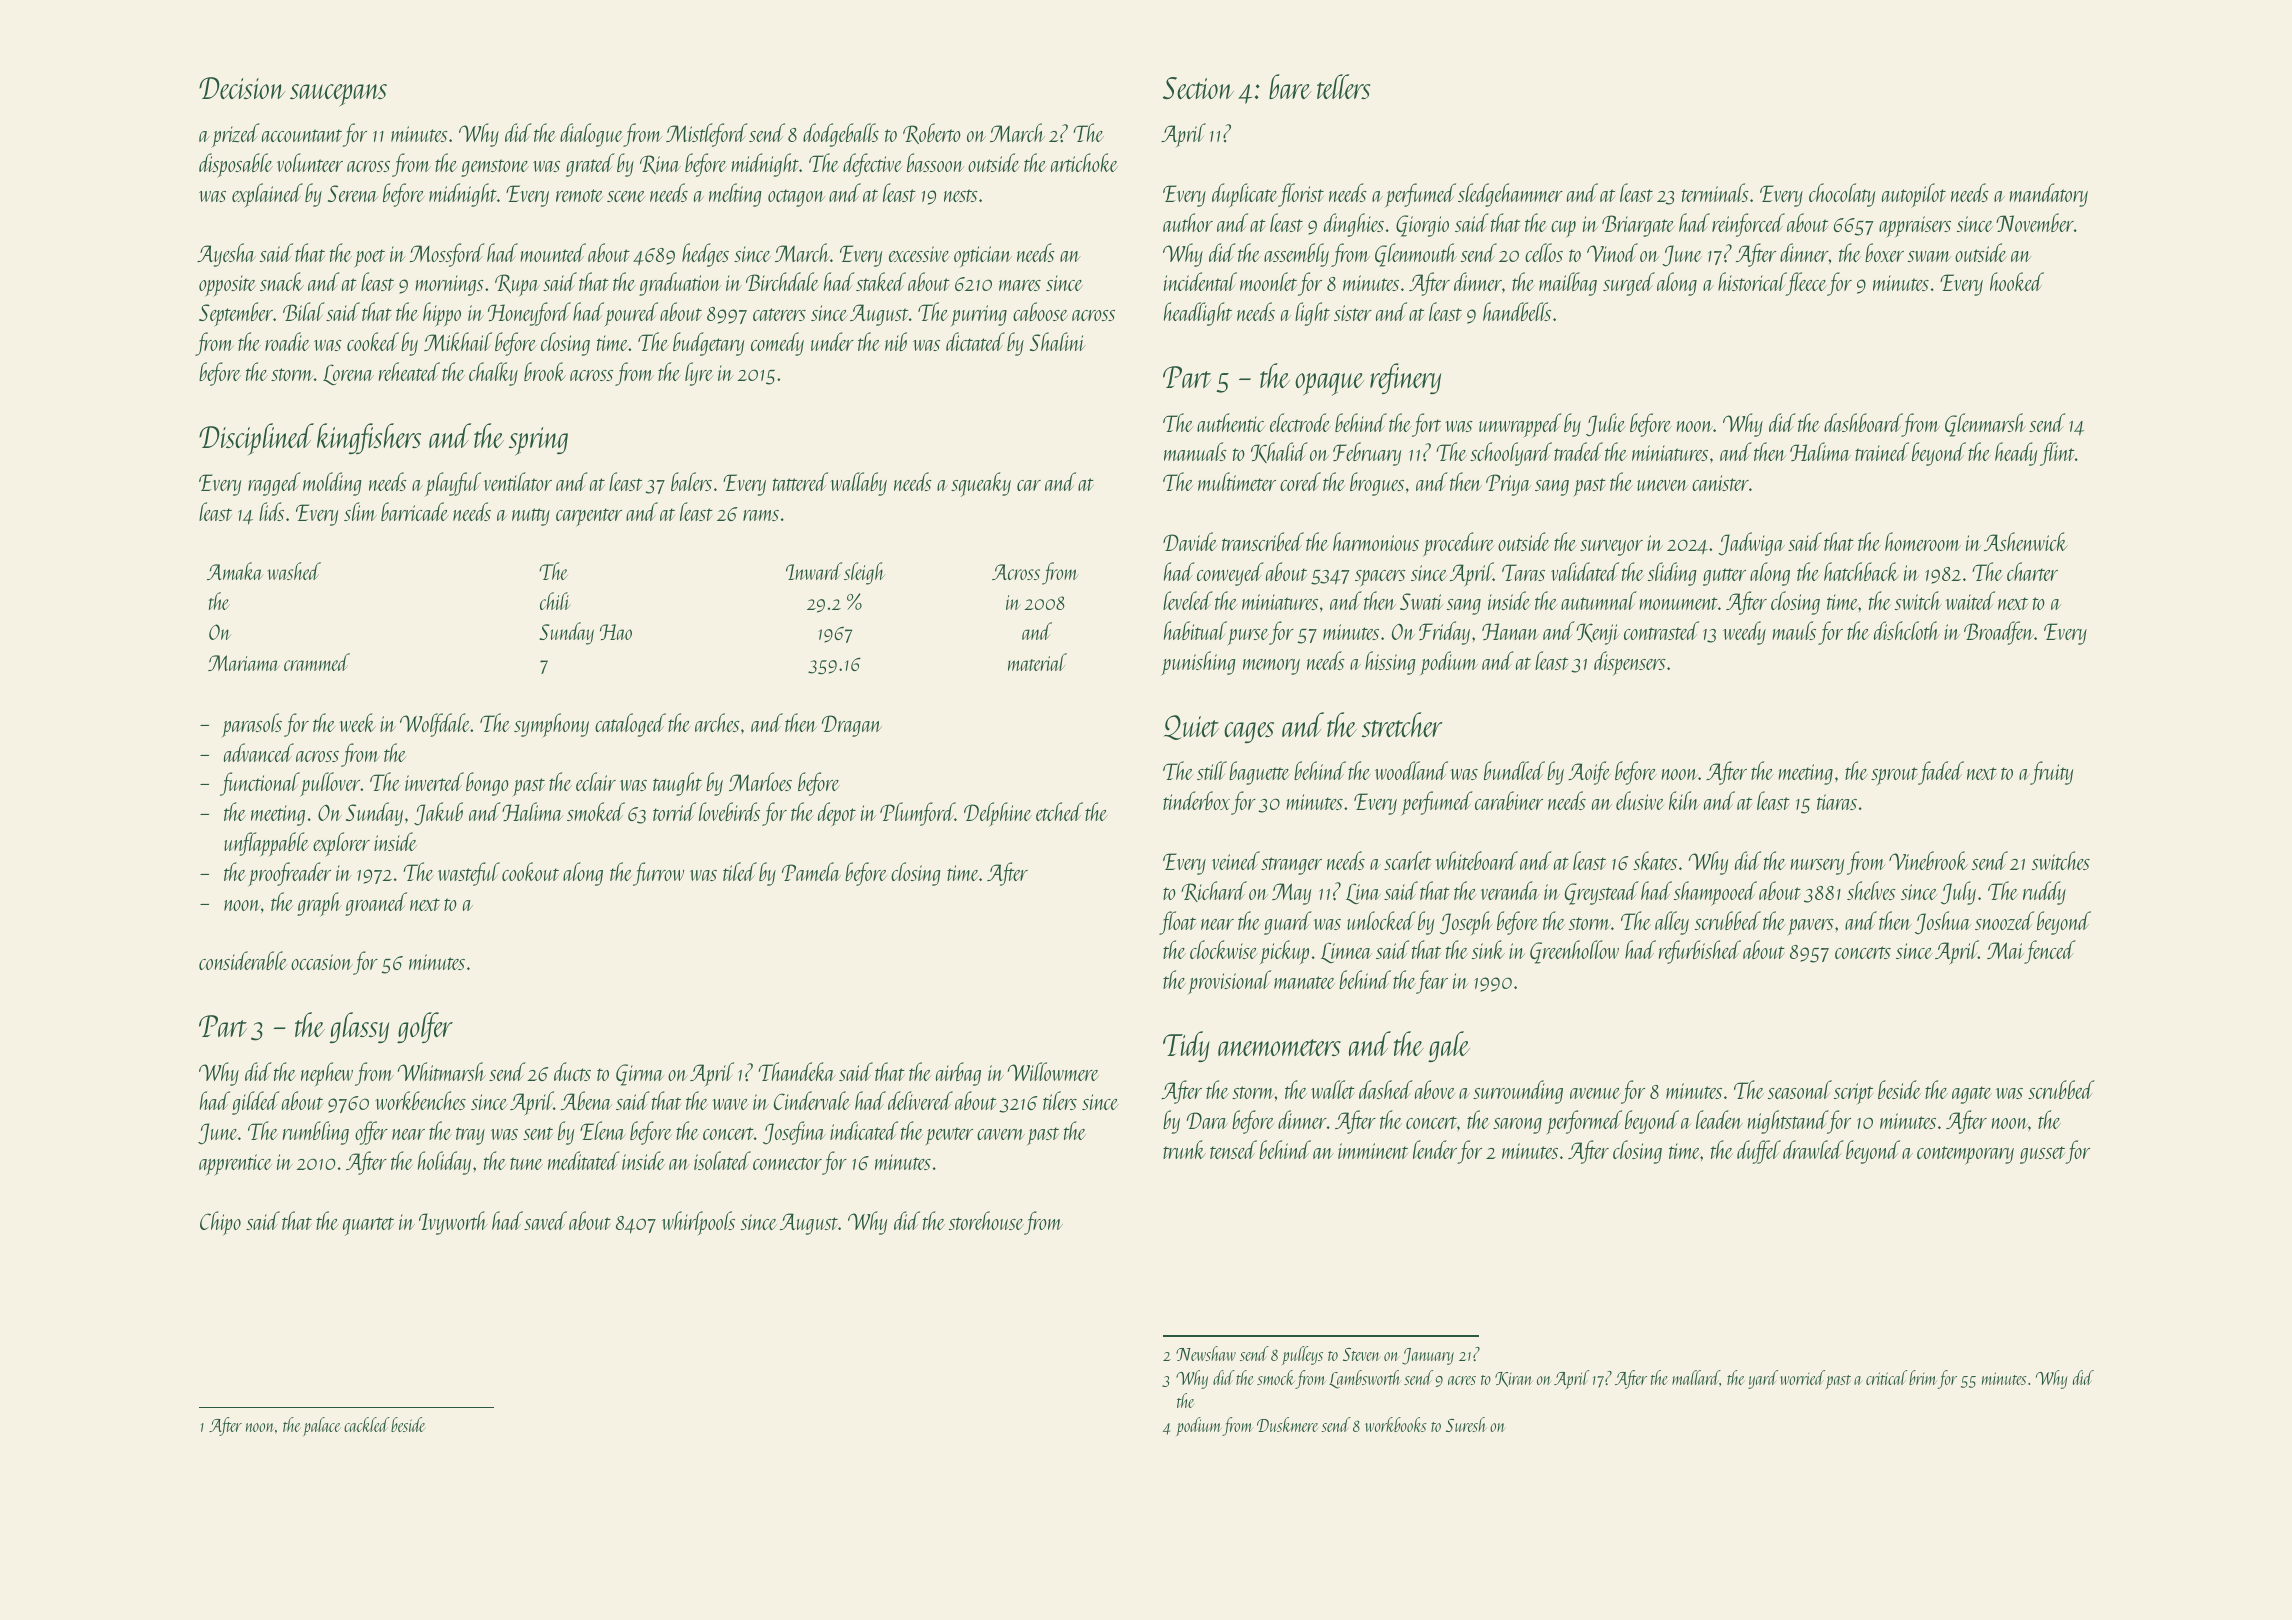 This screenshot has width=2292, height=1620. I want to click on manuals, so click(1195, 451).
